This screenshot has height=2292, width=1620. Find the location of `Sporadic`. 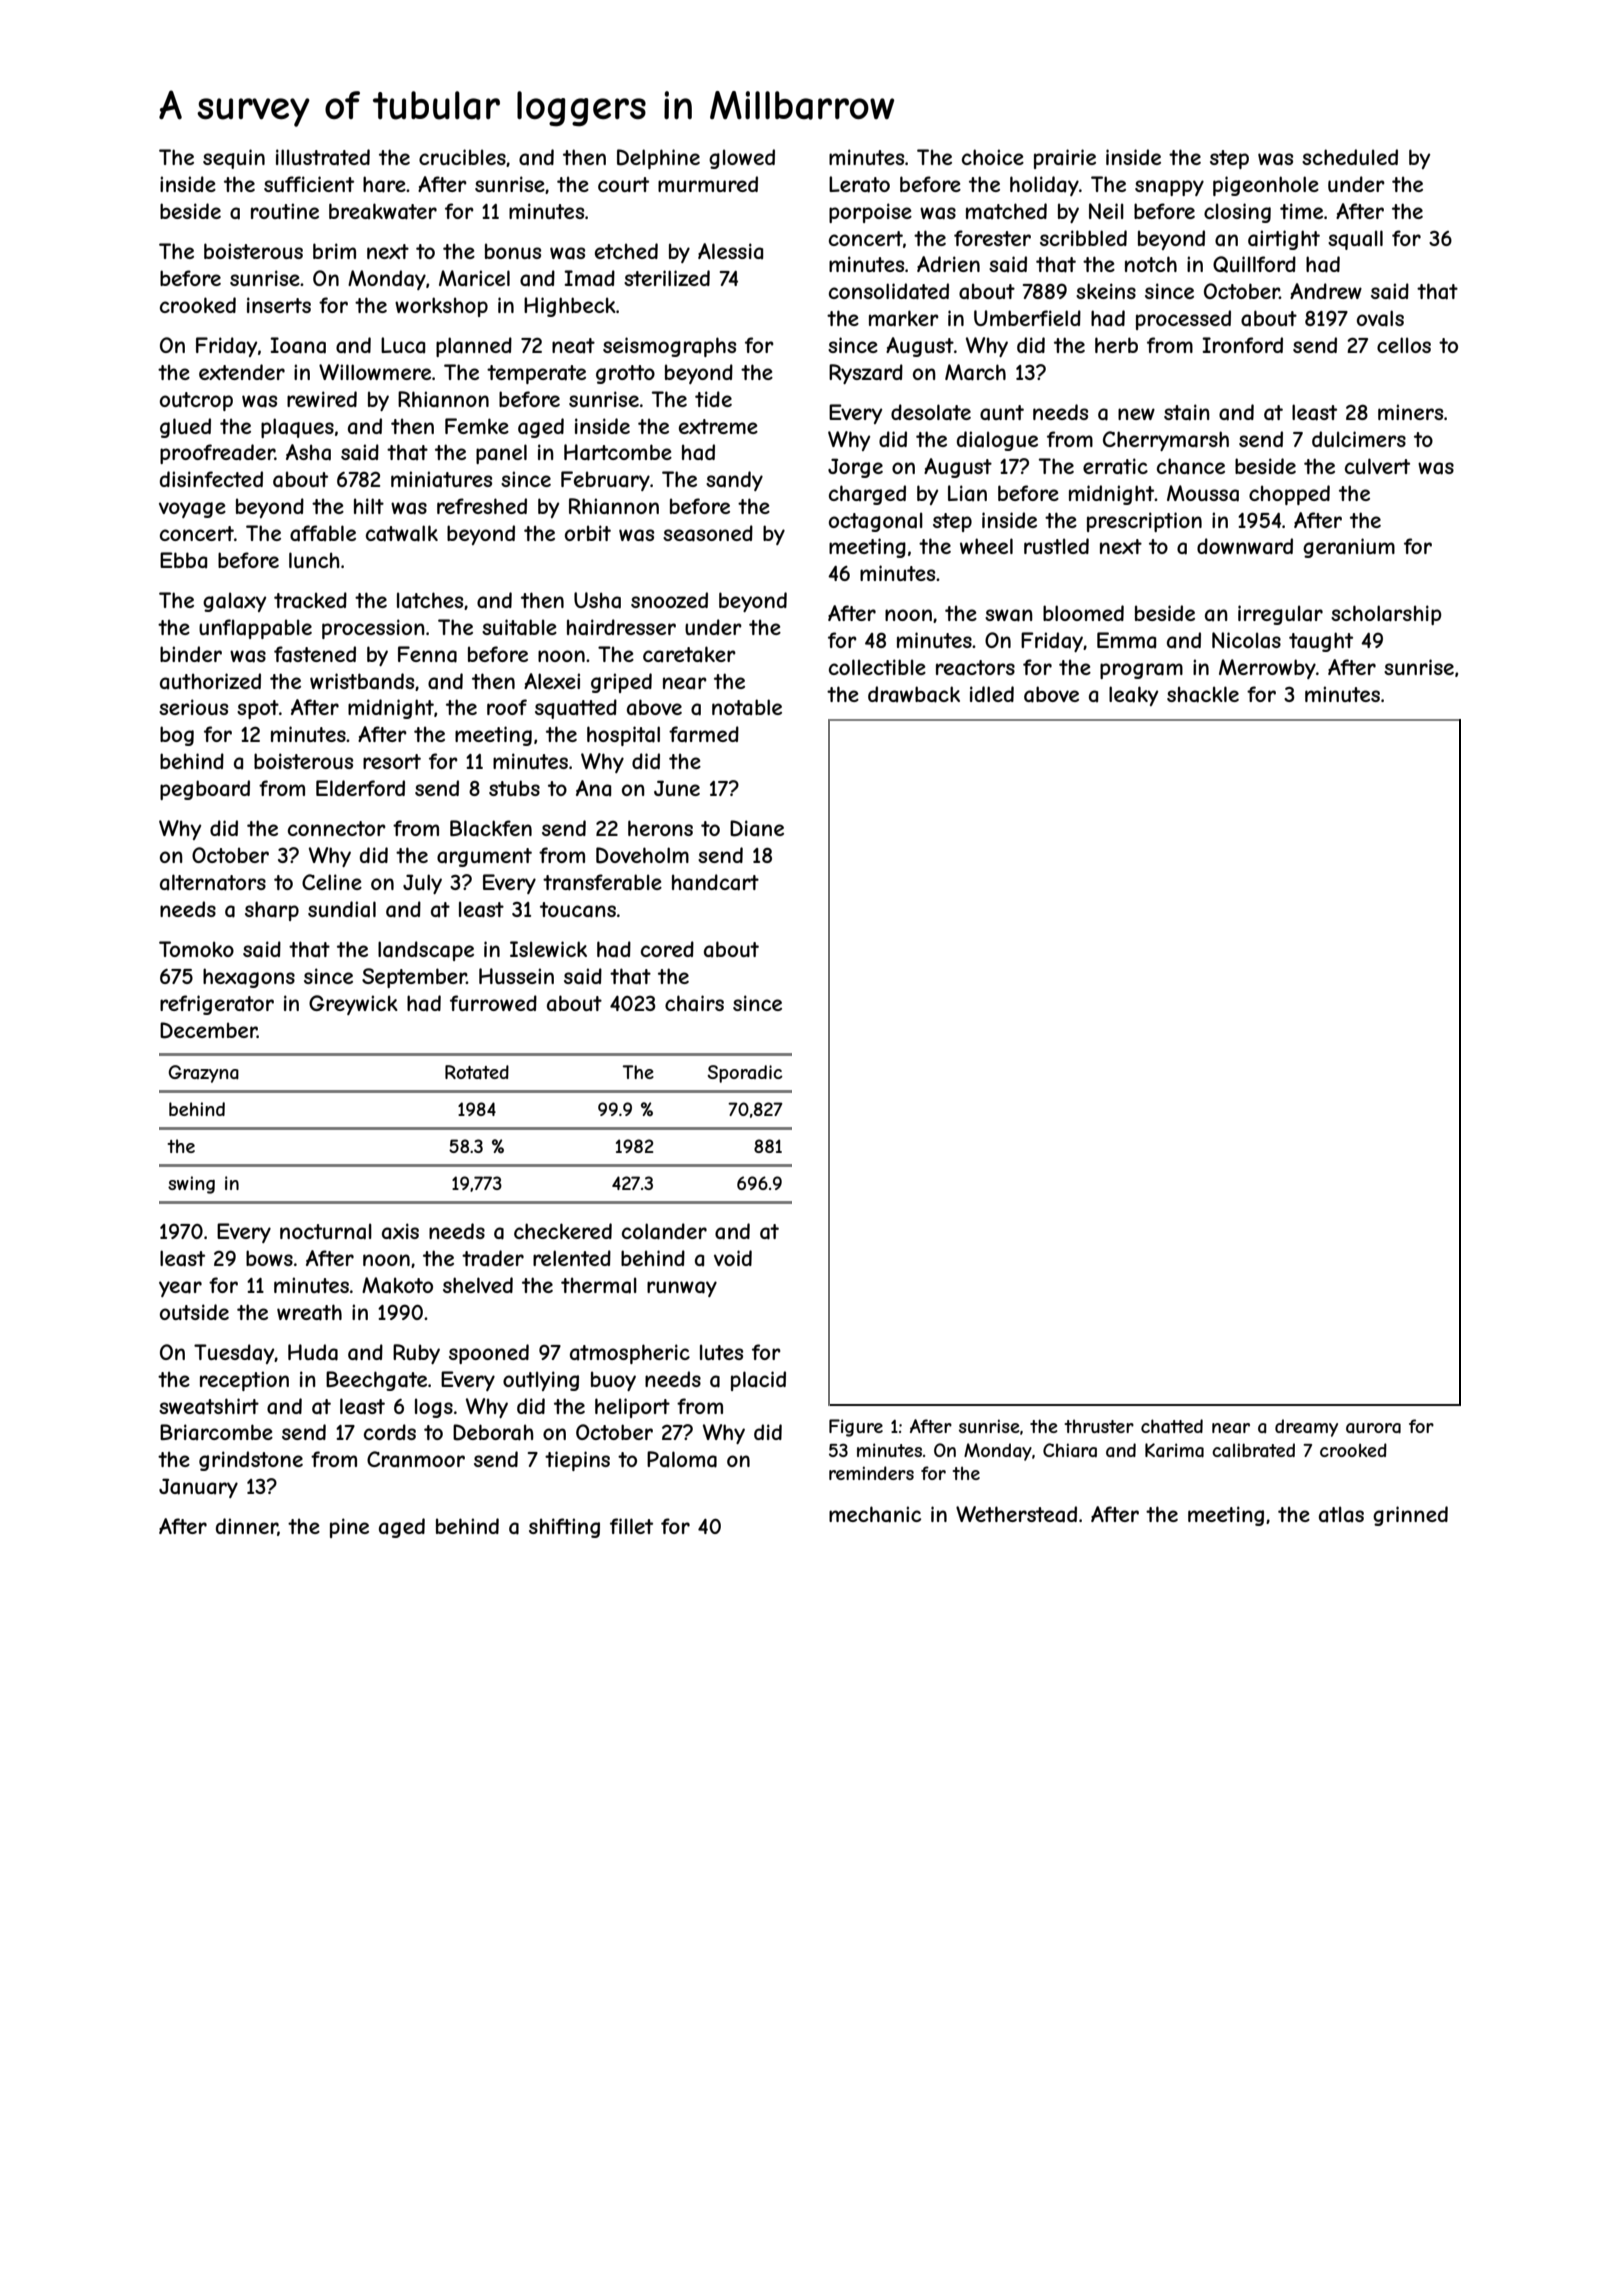

Sporadic is located at coordinates (745, 1074).
